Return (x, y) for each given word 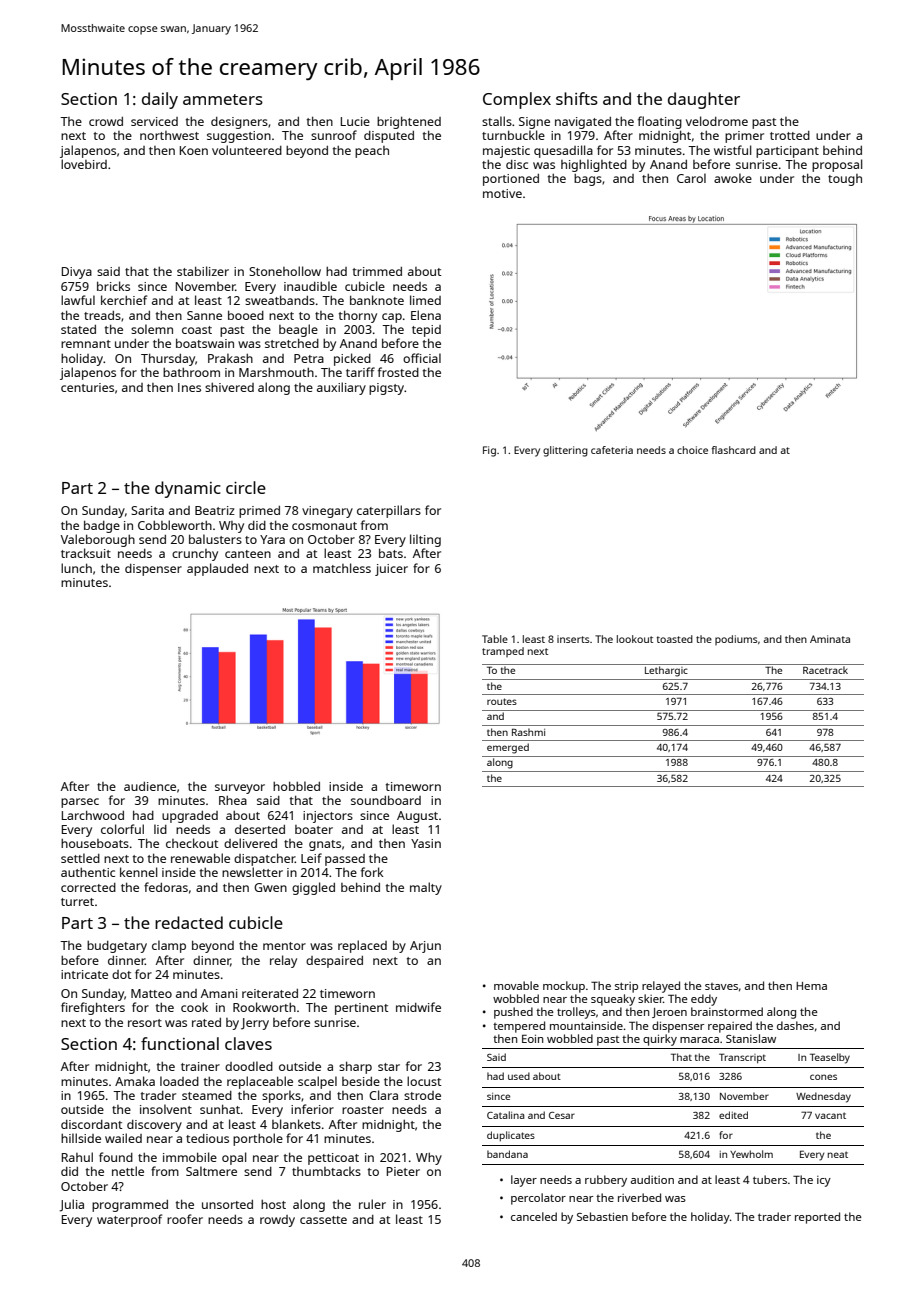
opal (234, 1158)
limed (425, 300)
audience (150, 786)
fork (372, 872)
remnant (86, 344)
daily (160, 100)
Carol (691, 178)
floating (660, 122)
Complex (517, 100)
